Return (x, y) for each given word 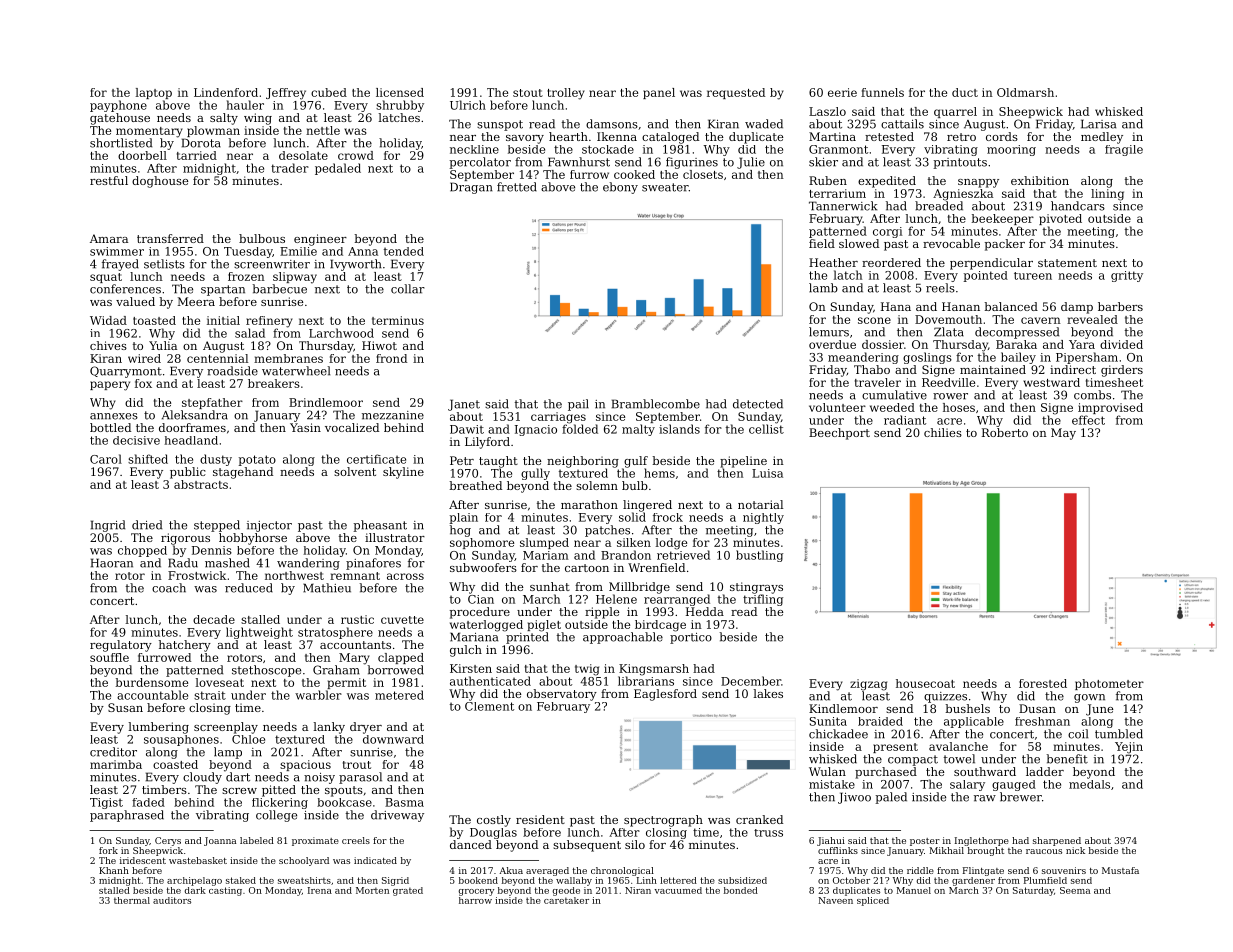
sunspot (500, 125)
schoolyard (304, 861)
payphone (118, 106)
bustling (759, 556)
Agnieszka (963, 195)
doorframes (192, 427)
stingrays (756, 588)
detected (758, 404)
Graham (336, 670)
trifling (763, 600)
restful (109, 180)
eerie (842, 92)
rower (950, 396)
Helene (616, 599)
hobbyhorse (253, 539)
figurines (692, 163)
